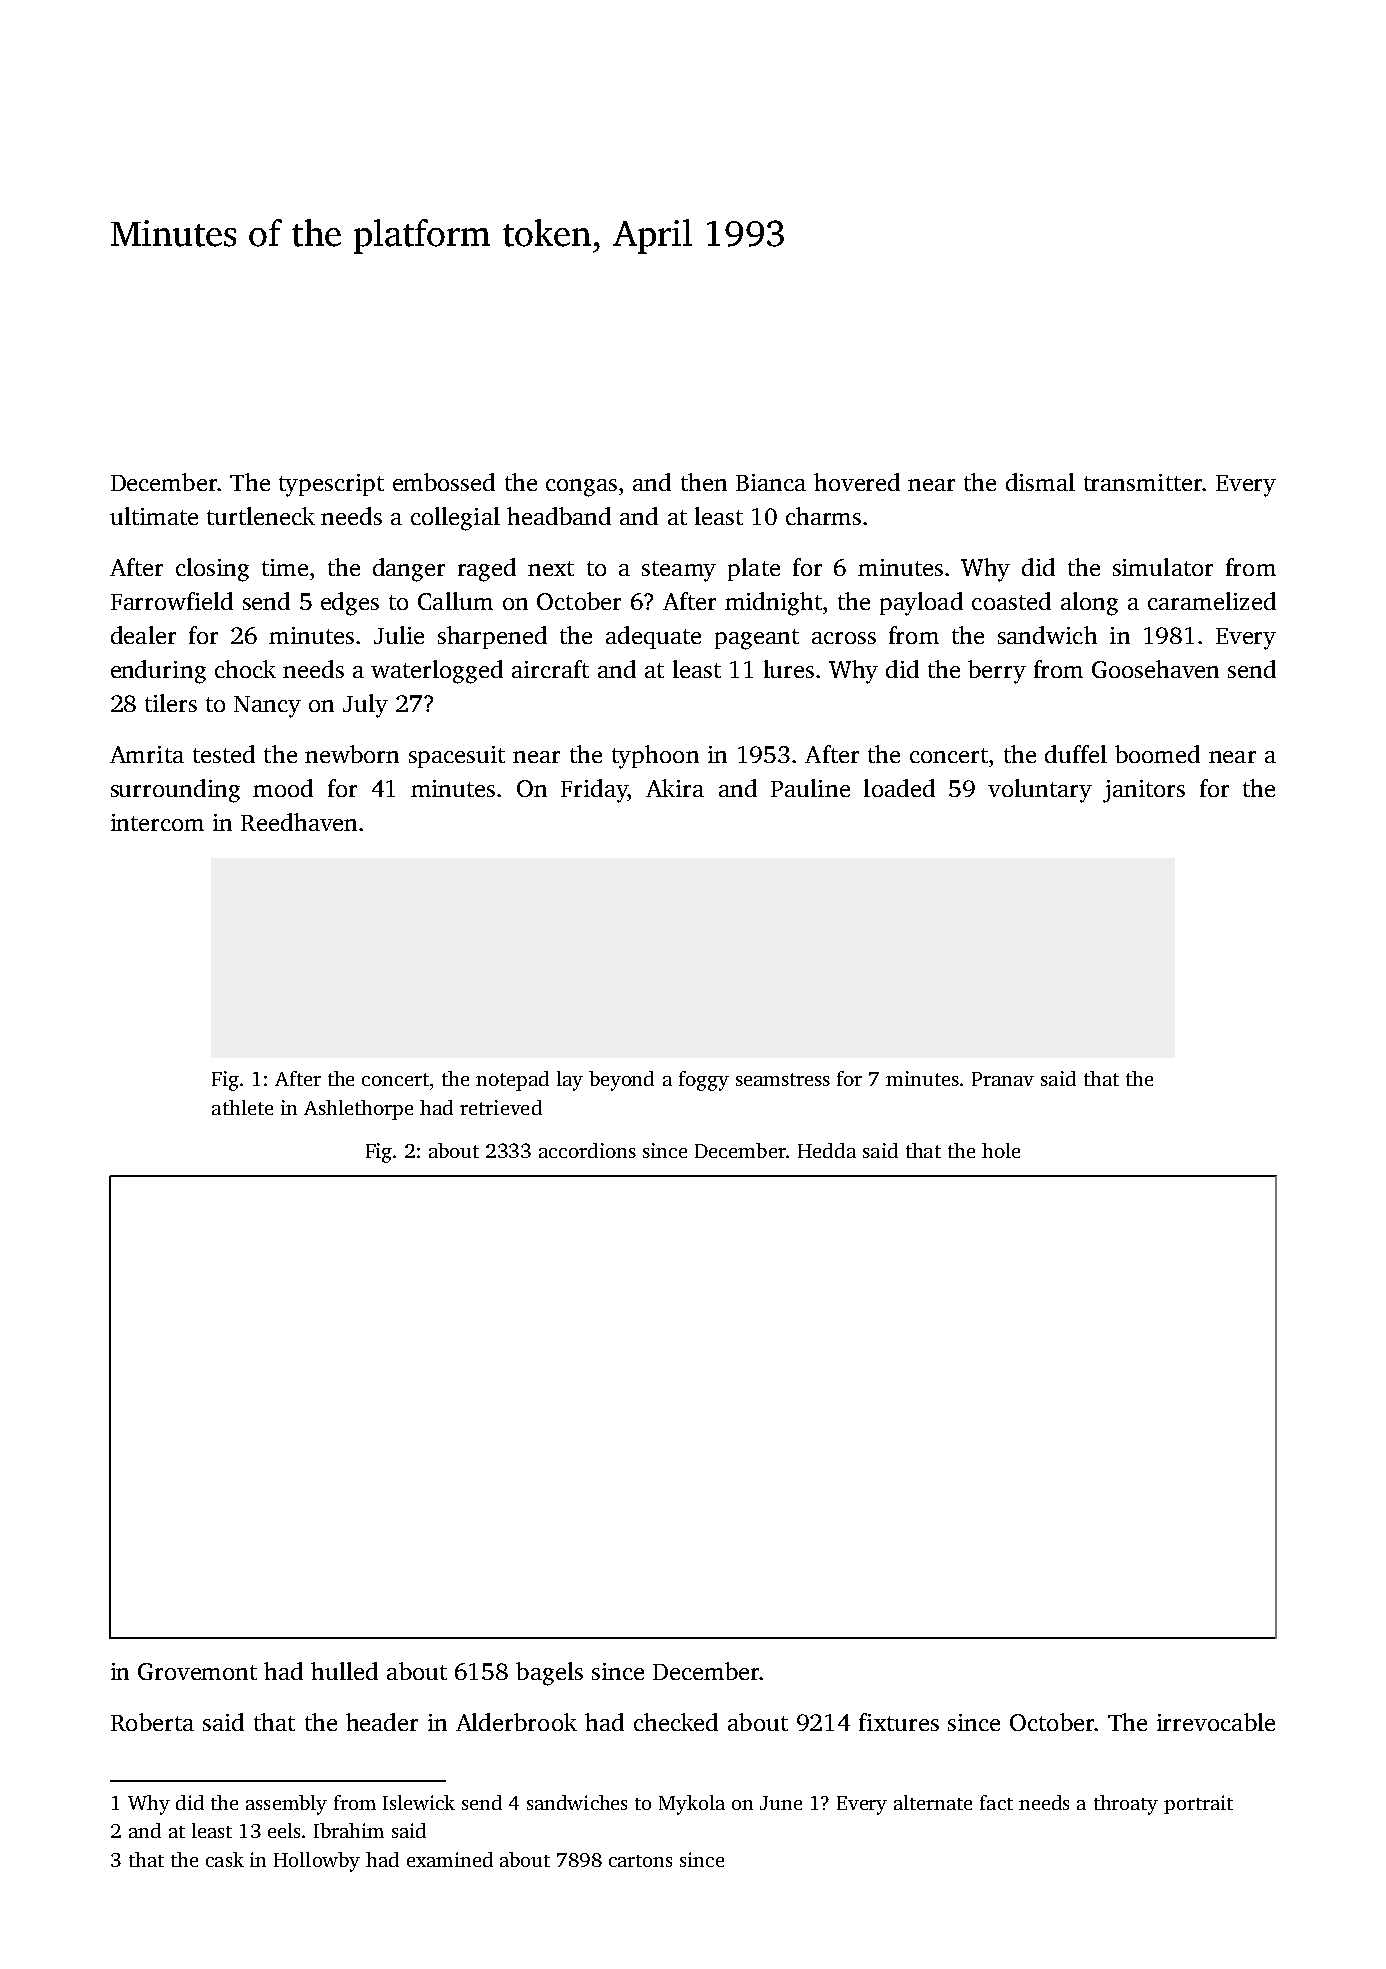 This screenshot has width=1386, height=1969. I want to click on Akira, so click(675, 788).
